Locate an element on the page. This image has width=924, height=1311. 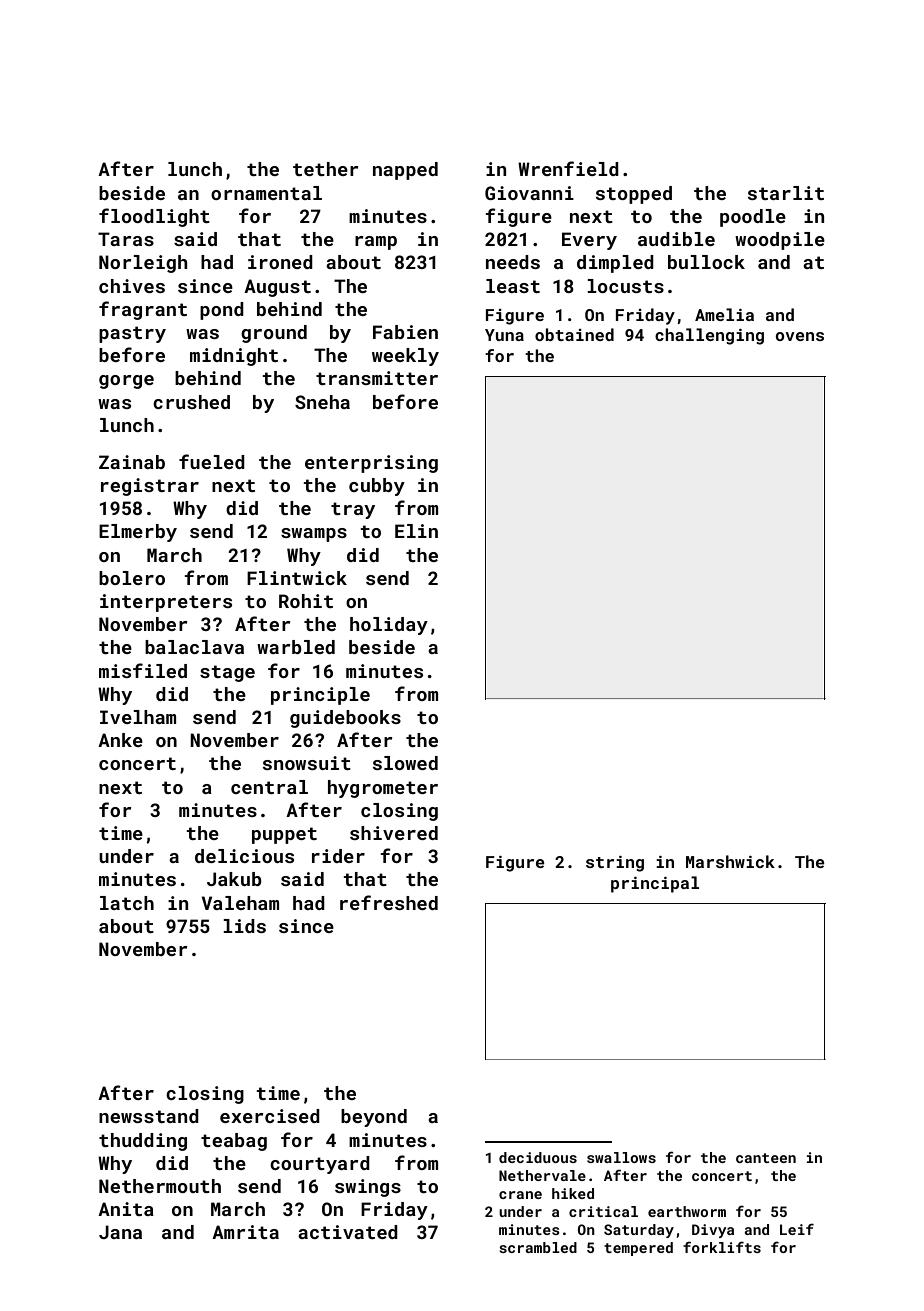
chives is located at coordinates (132, 286).
